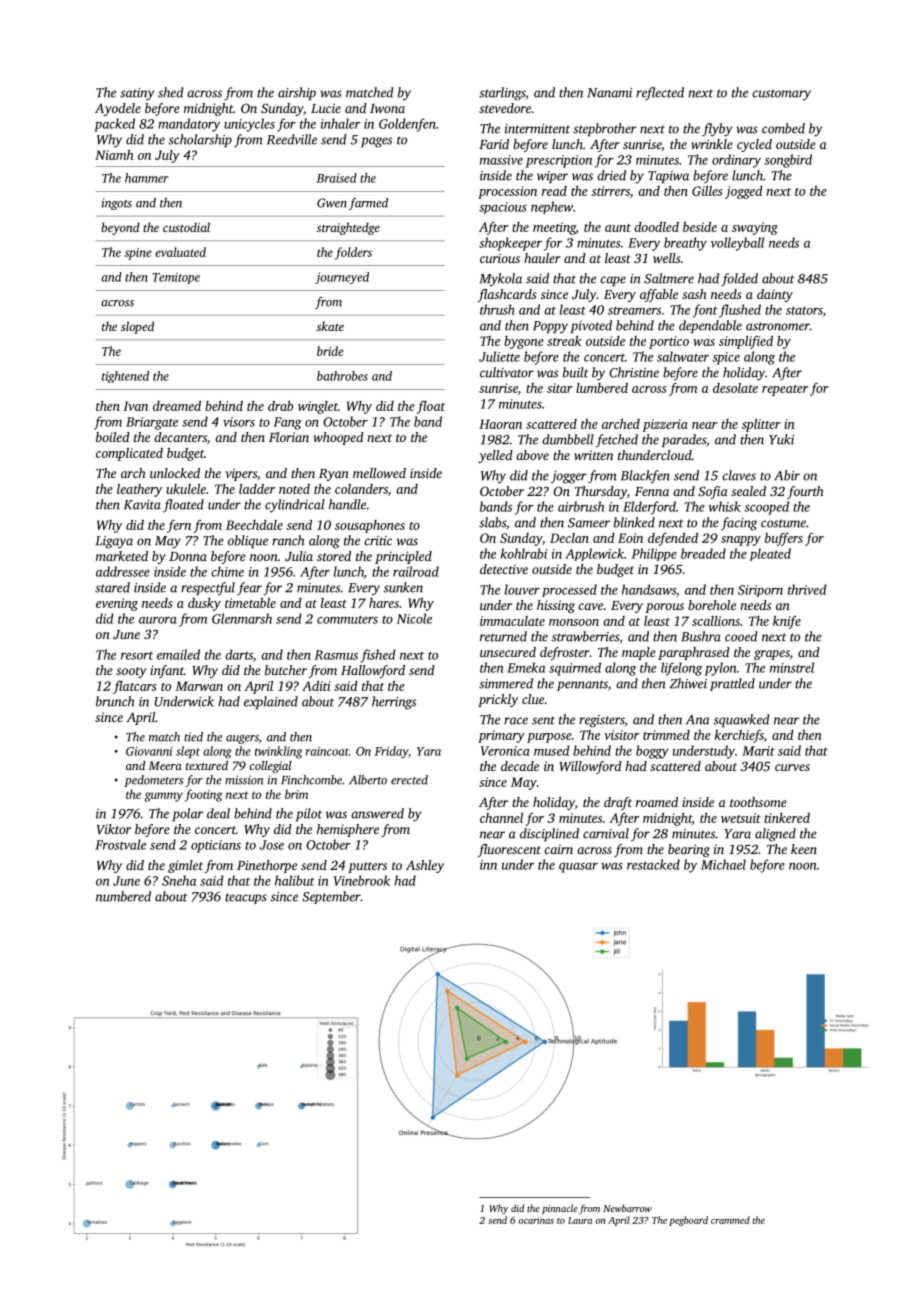 This screenshot has height=1308, width=924. I want to click on Michael, so click(723, 864).
